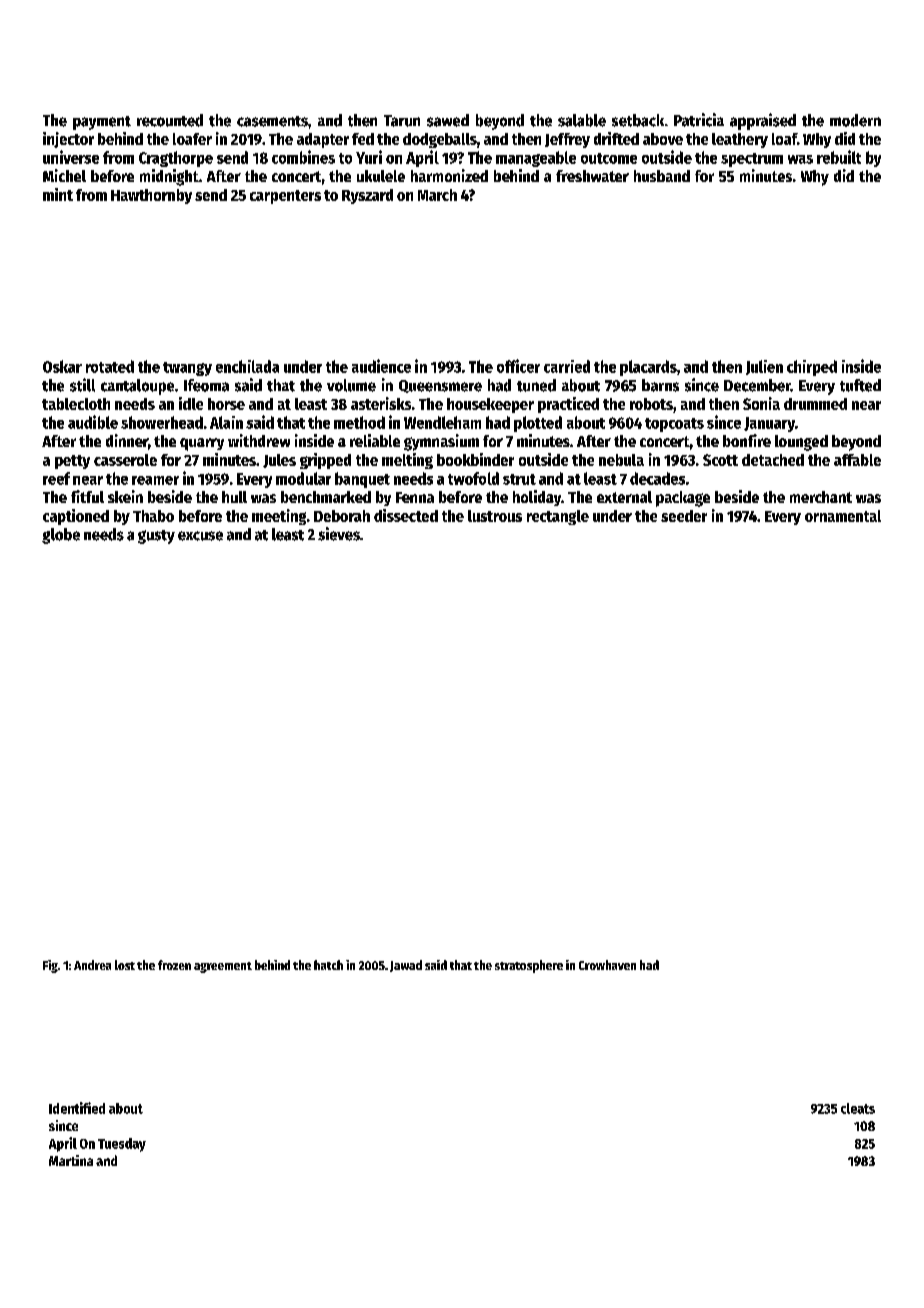 This page has height=1308, width=924. What do you see at coordinates (684, 516) in the page?
I see `seeder` at bounding box center [684, 516].
